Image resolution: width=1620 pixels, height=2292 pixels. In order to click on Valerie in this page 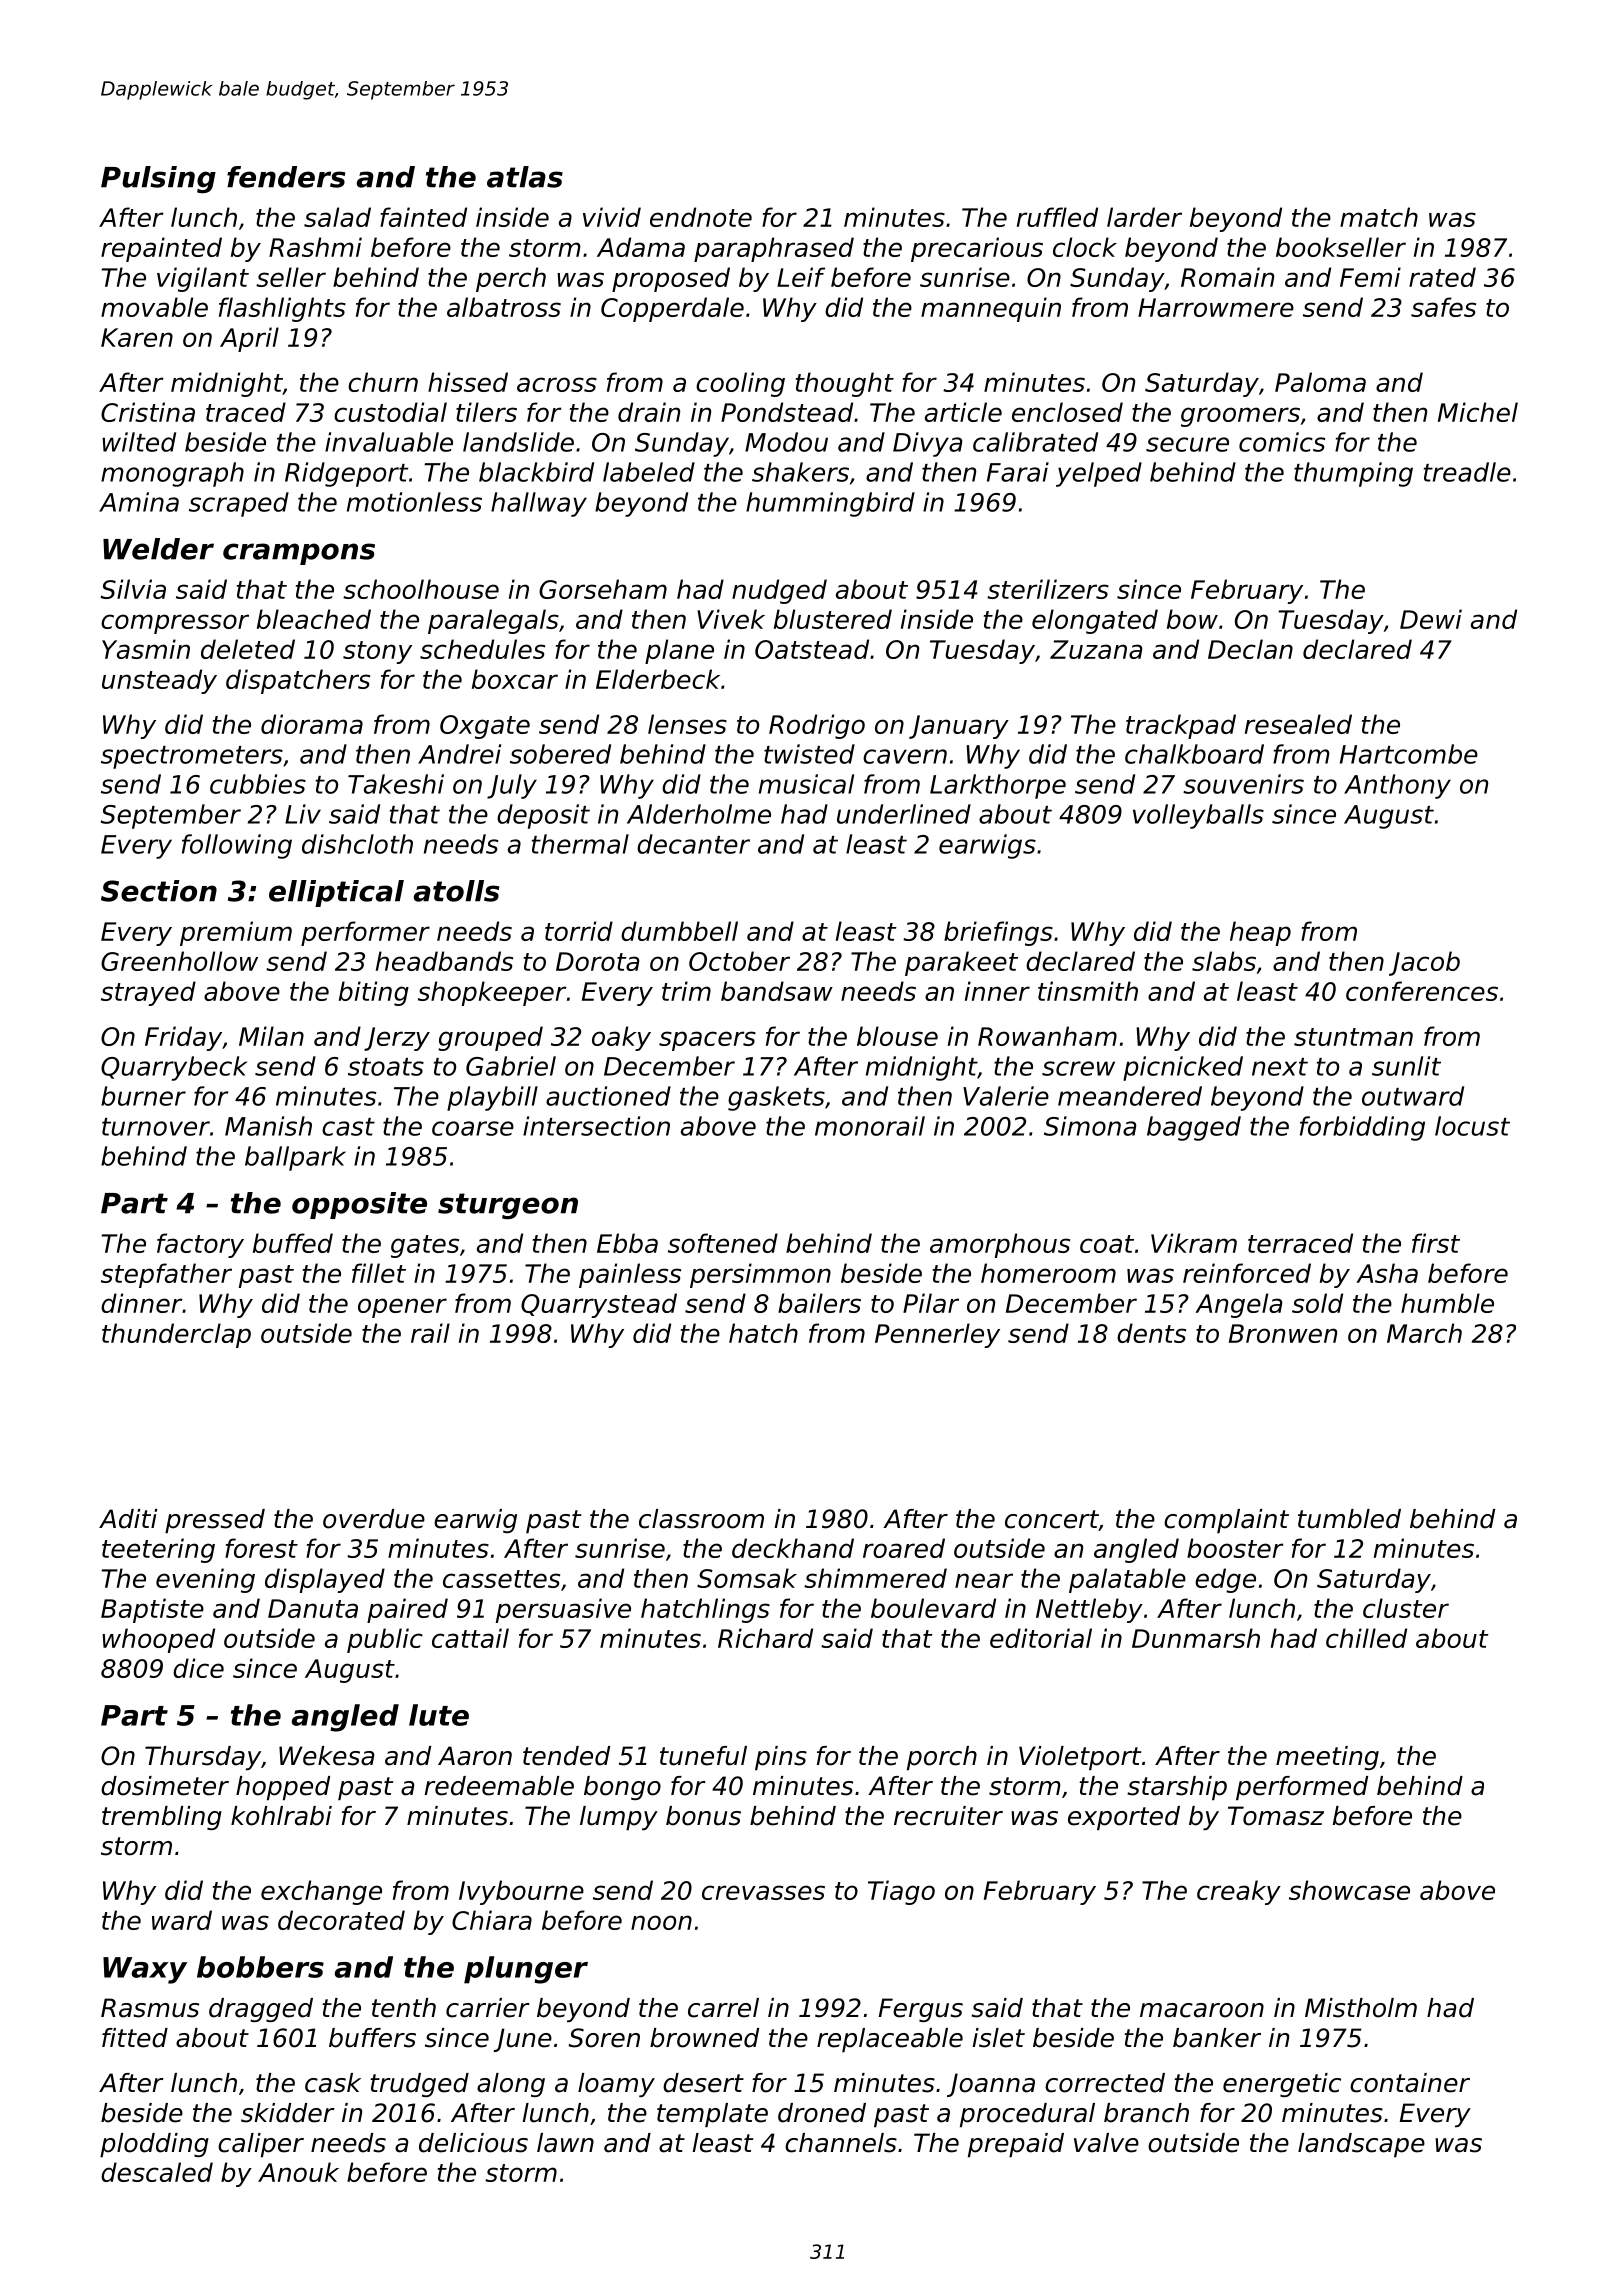, I will do `click(1006, 1096)`.
